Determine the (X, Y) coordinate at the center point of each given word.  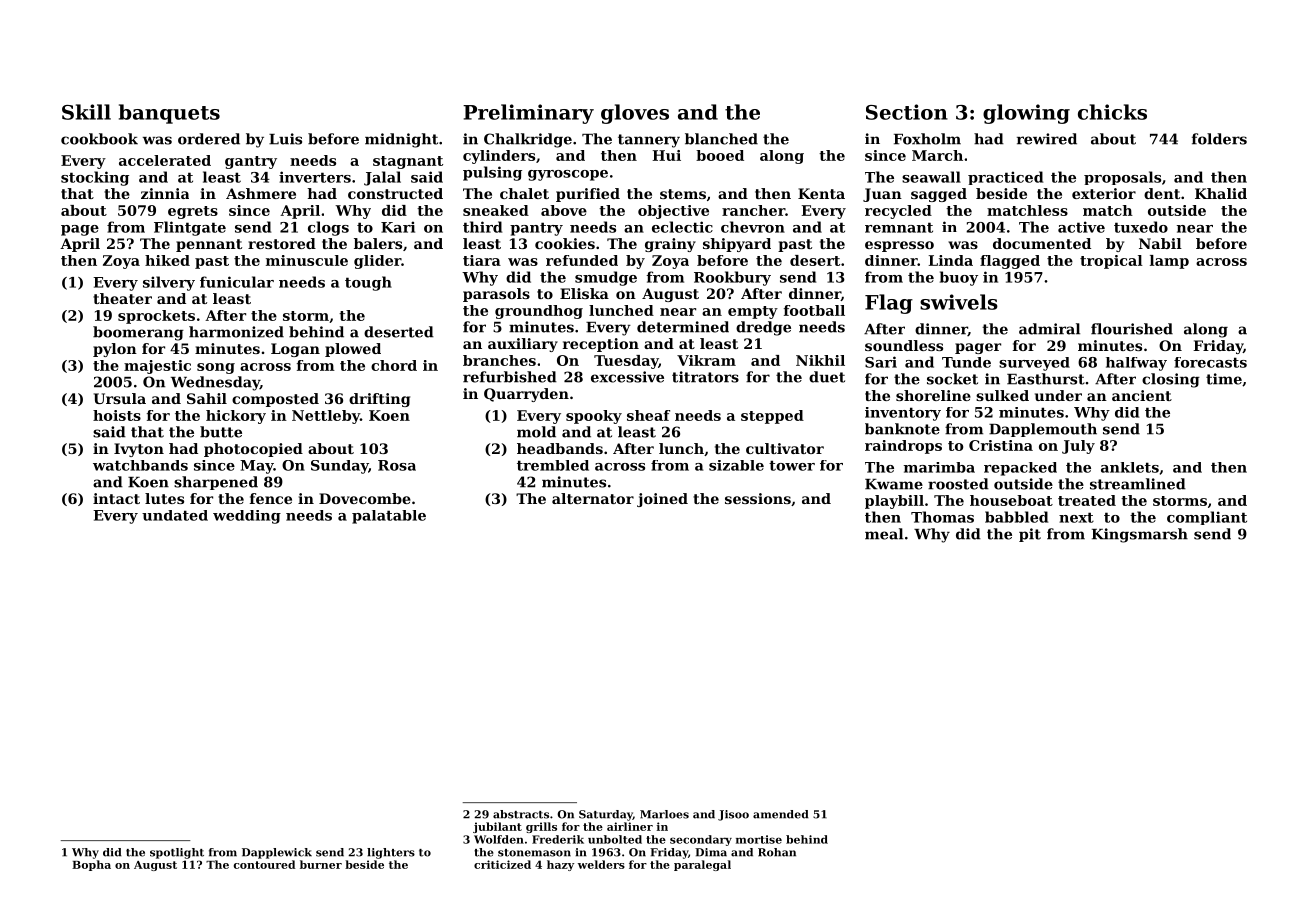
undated (175, 515)
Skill (86, 112)
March (937, 155)
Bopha (91, 865)
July (1078, 447)
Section (907, 112)
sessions (758, 498)
